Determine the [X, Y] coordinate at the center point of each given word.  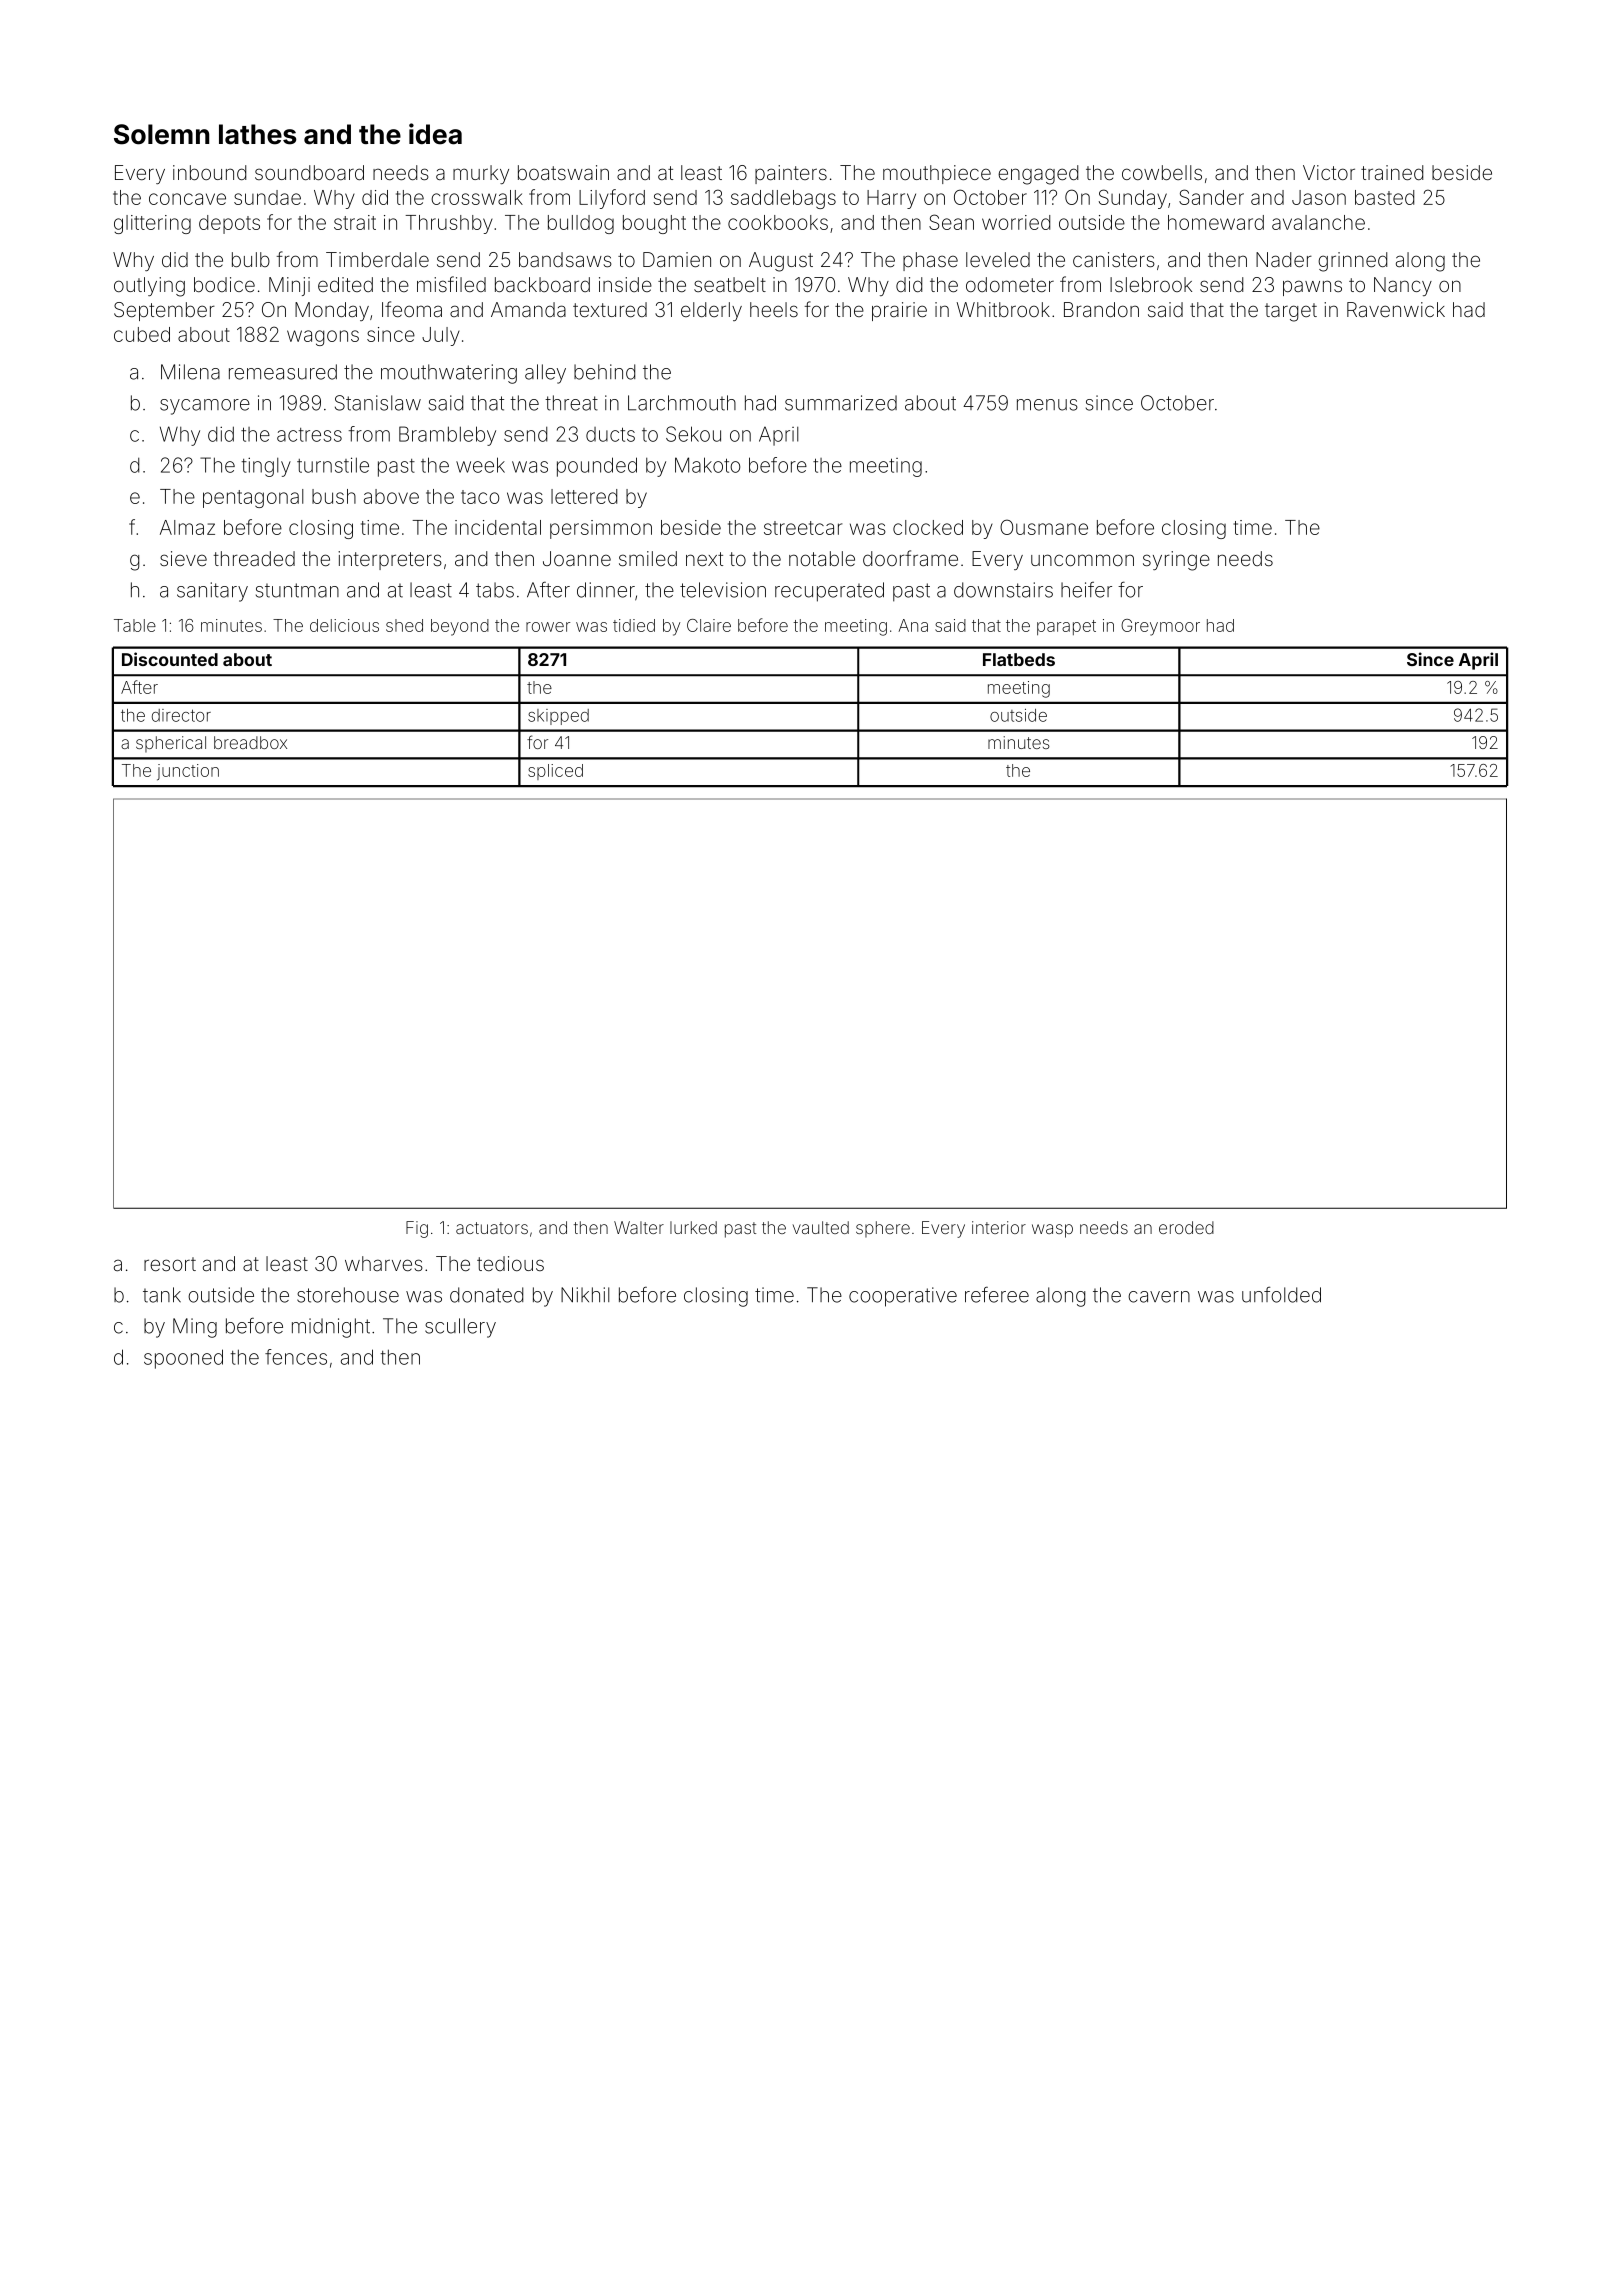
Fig [417, 1229]
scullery [460, 1328]
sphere [883, 1229]
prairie [899, 311]
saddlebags [783, 199]
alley [545, 374]
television [723, 590]
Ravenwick [1396, 309]
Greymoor [1160, 627]
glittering [152, 224]
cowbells [1162, 172]
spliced [555, 772]
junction [188, 772]
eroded [1186, 1227]
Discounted [170, 659]
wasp [1052, 1231]
